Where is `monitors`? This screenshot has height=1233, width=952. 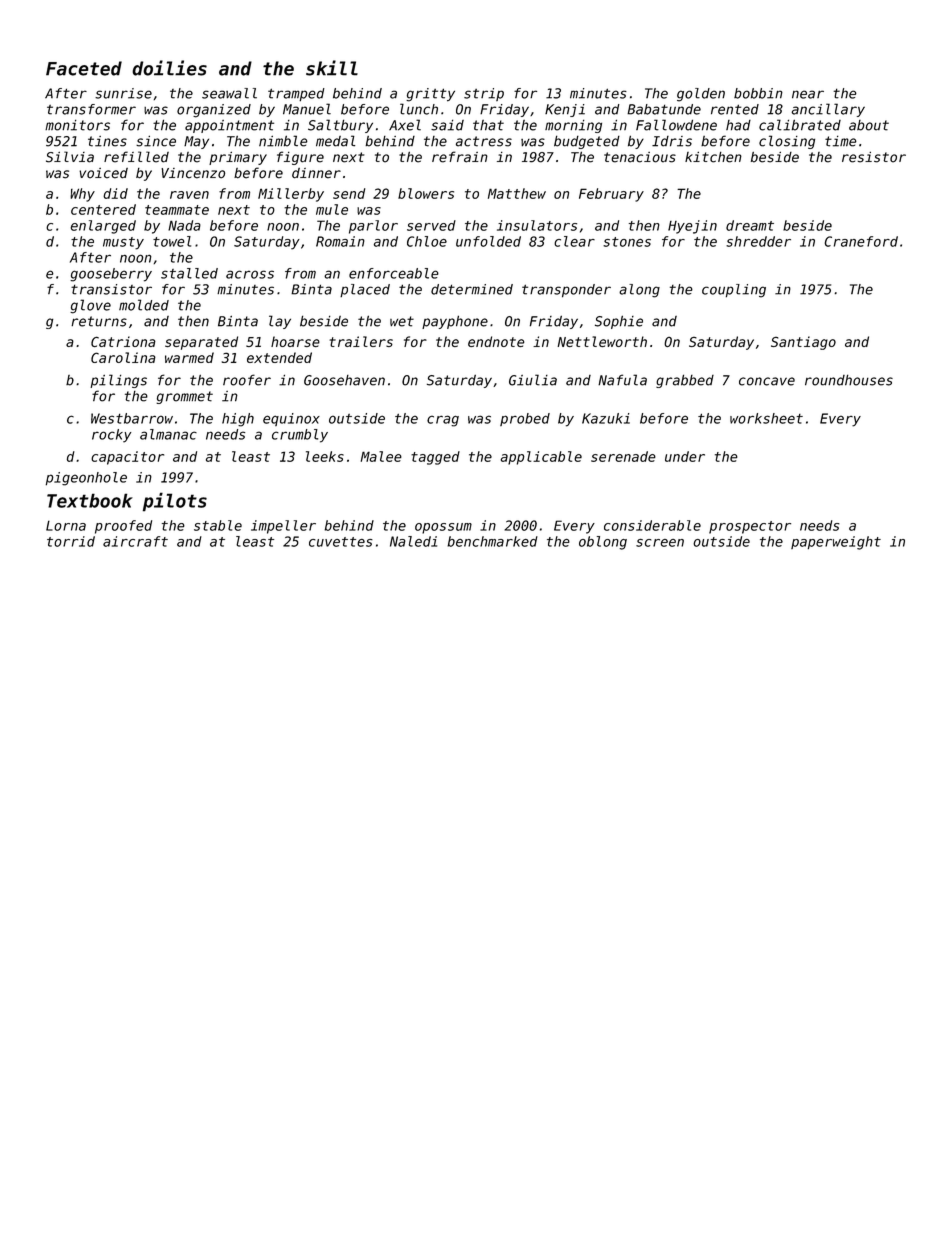 monitors is located at coordinates (77, 125).
